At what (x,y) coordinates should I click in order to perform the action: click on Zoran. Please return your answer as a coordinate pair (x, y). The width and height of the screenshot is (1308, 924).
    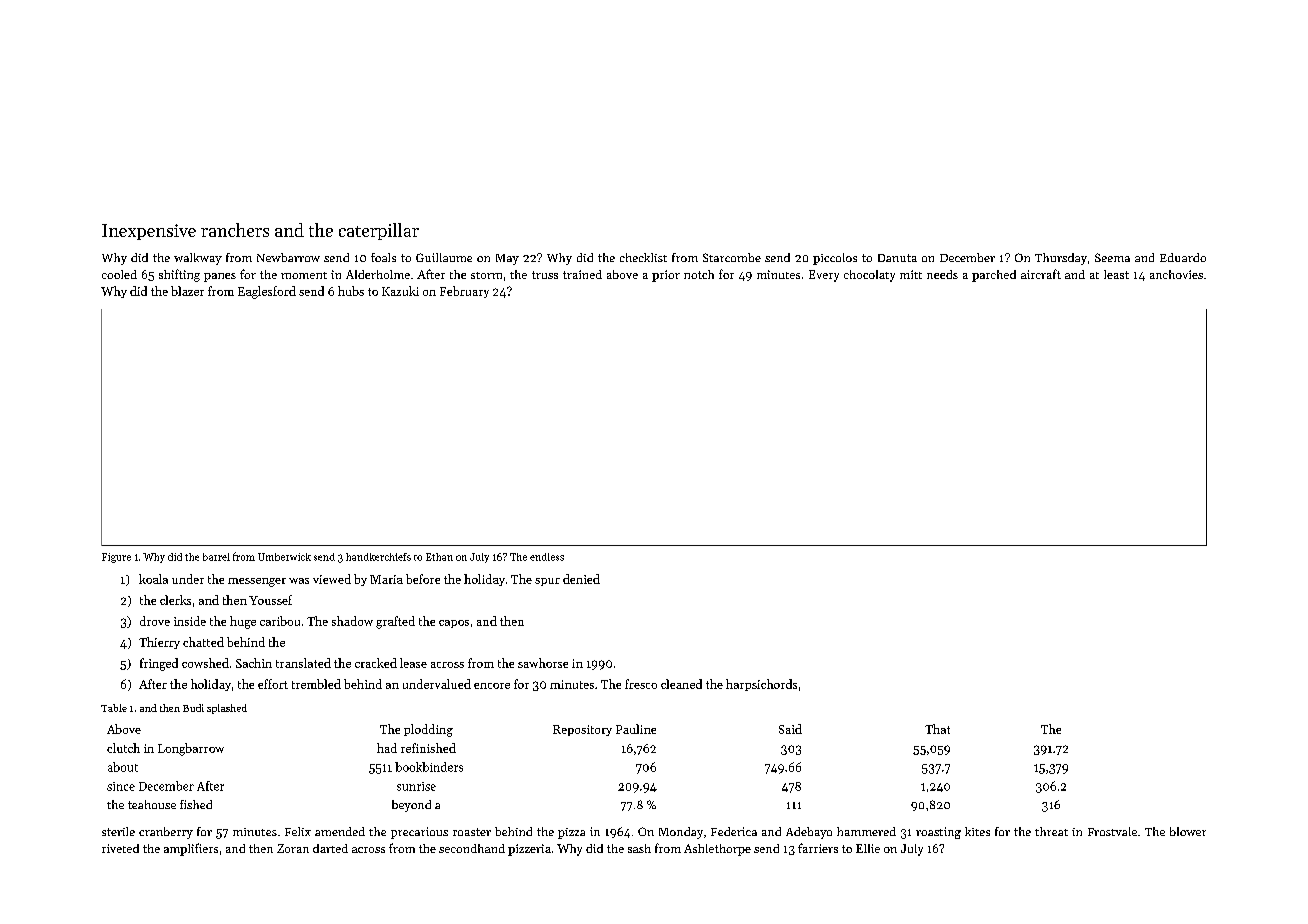
    Looking at the image, I should click on (293, 848).
